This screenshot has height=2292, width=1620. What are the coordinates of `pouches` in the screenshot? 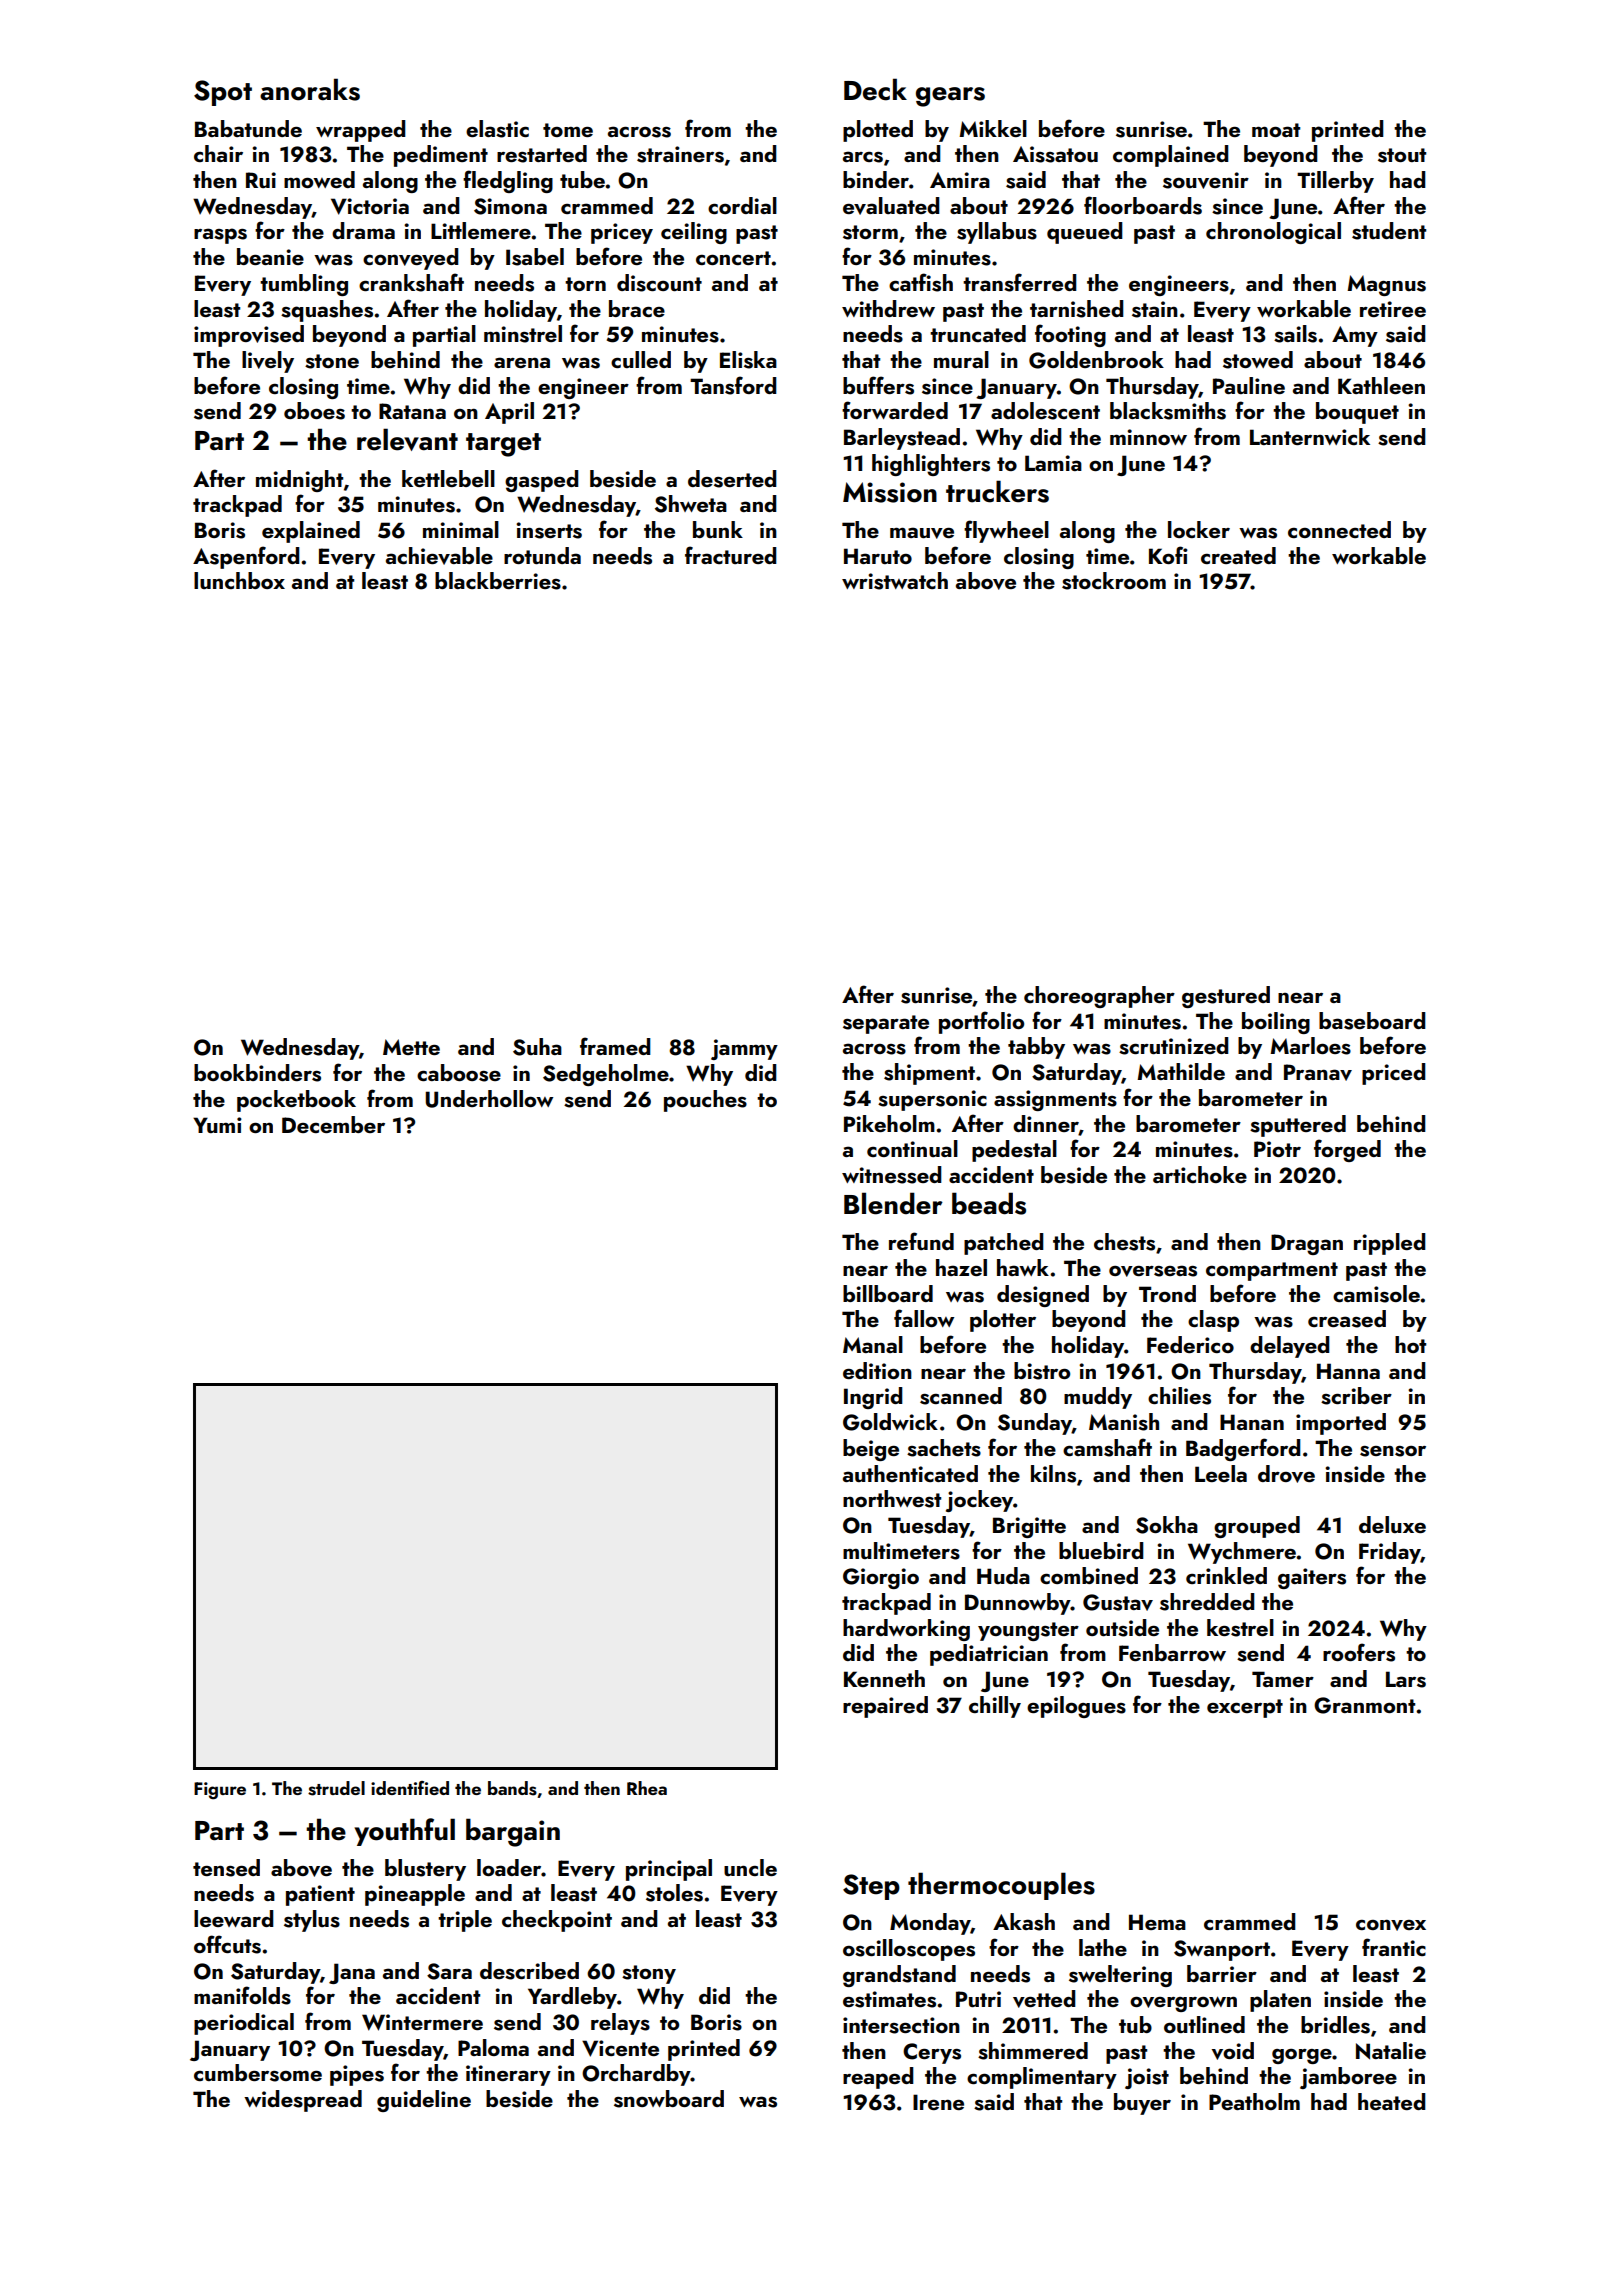 It's located at (705, 1101).
